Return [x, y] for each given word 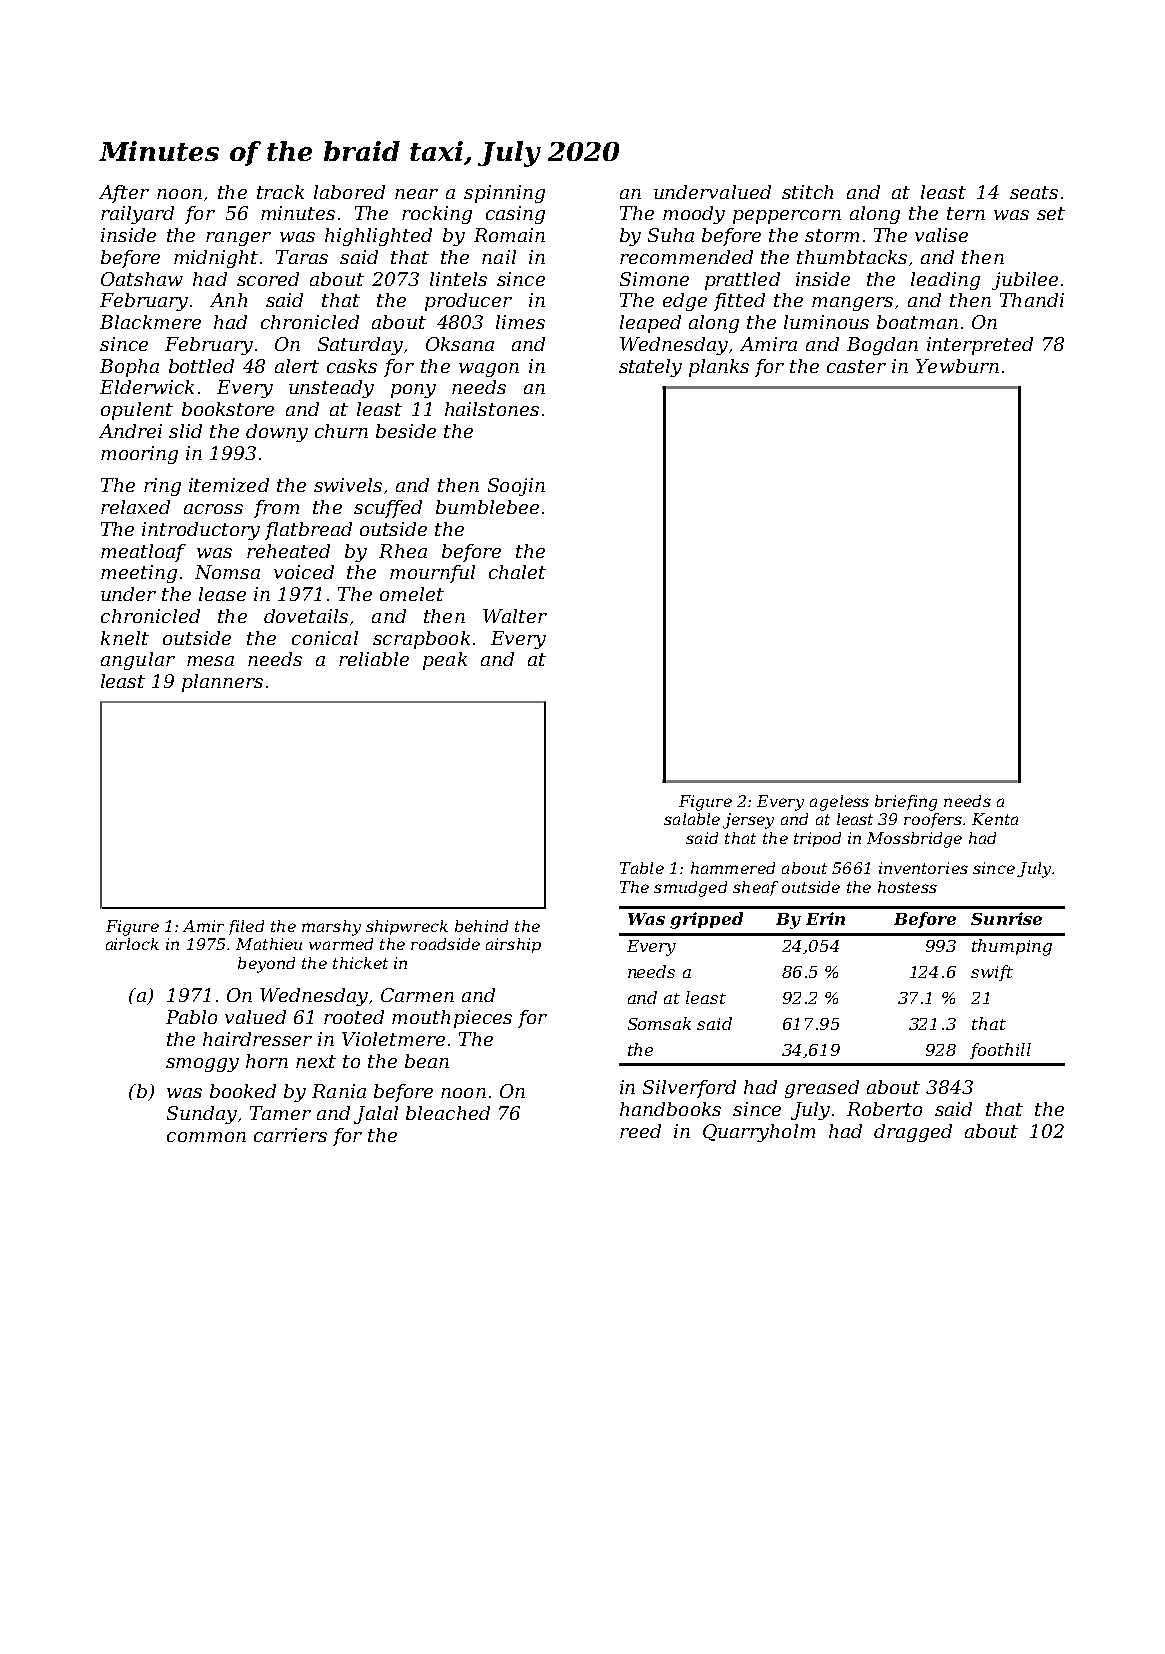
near [416, 194]
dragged [913, 1133]
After [124, 194]
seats [1034, 192]
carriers [290, 1135]
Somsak [659, 1023]
